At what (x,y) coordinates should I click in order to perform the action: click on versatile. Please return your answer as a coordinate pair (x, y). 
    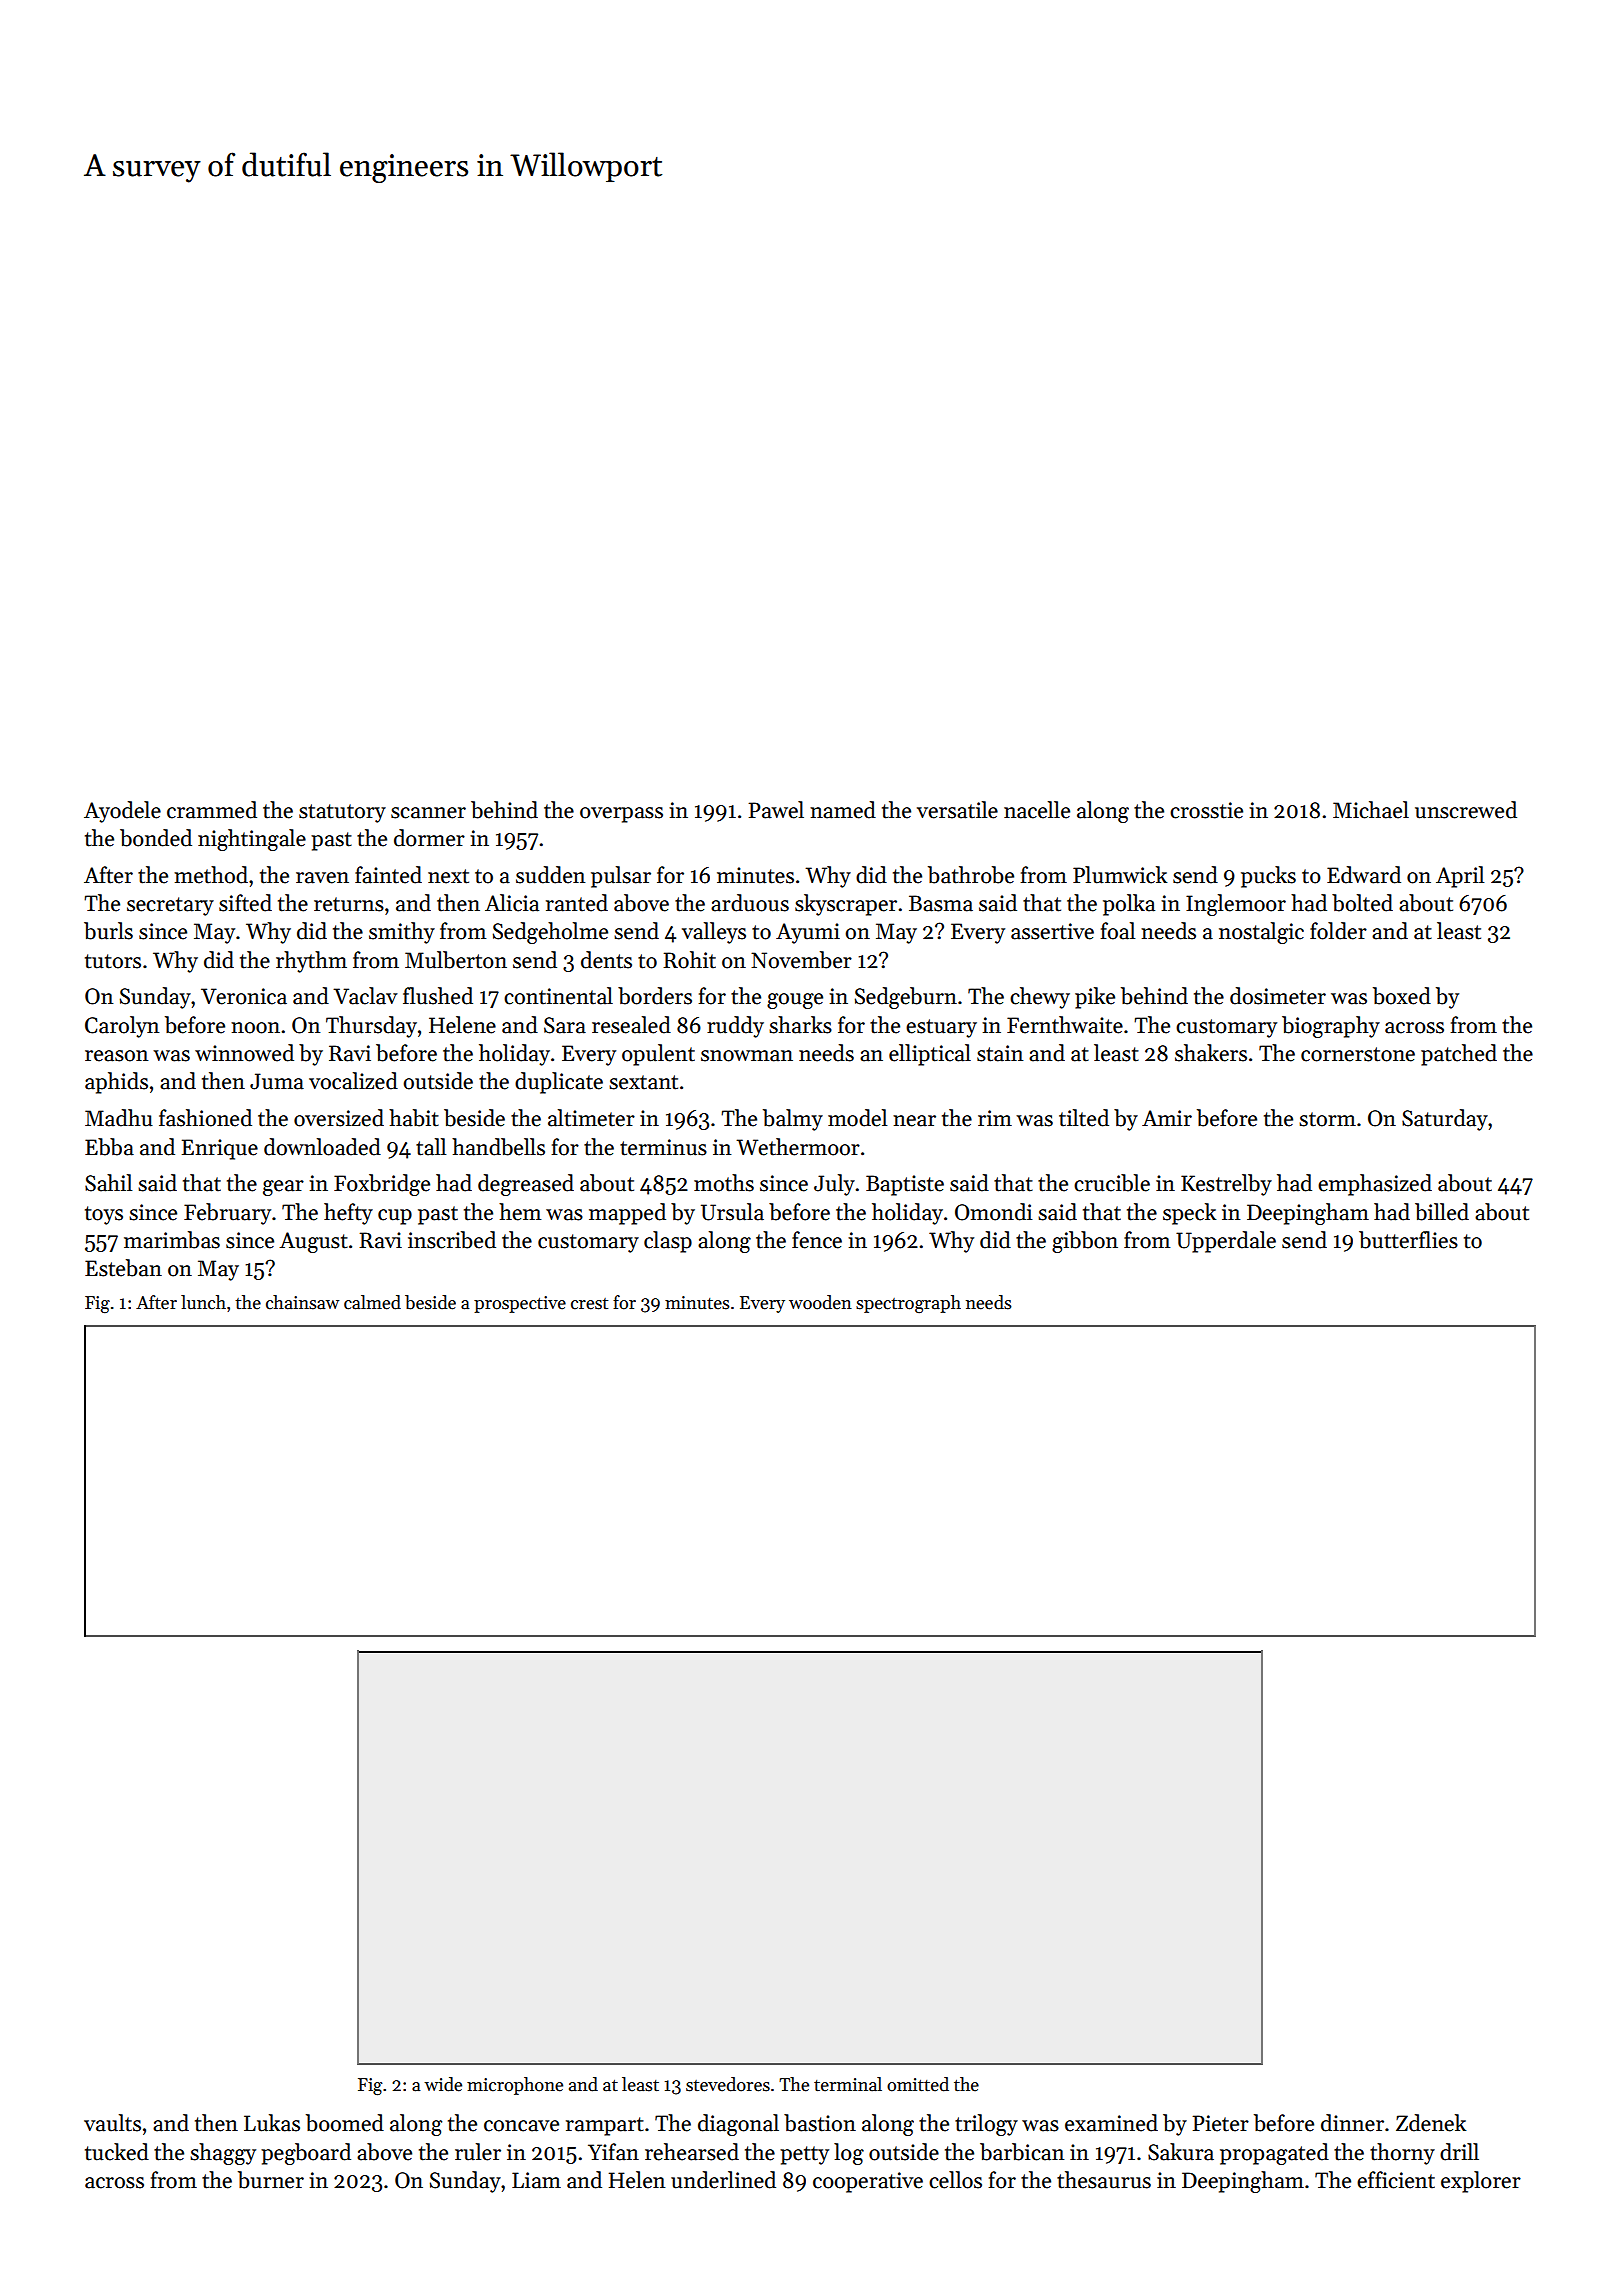
    Looking at the image, I should click on (957, 810).
